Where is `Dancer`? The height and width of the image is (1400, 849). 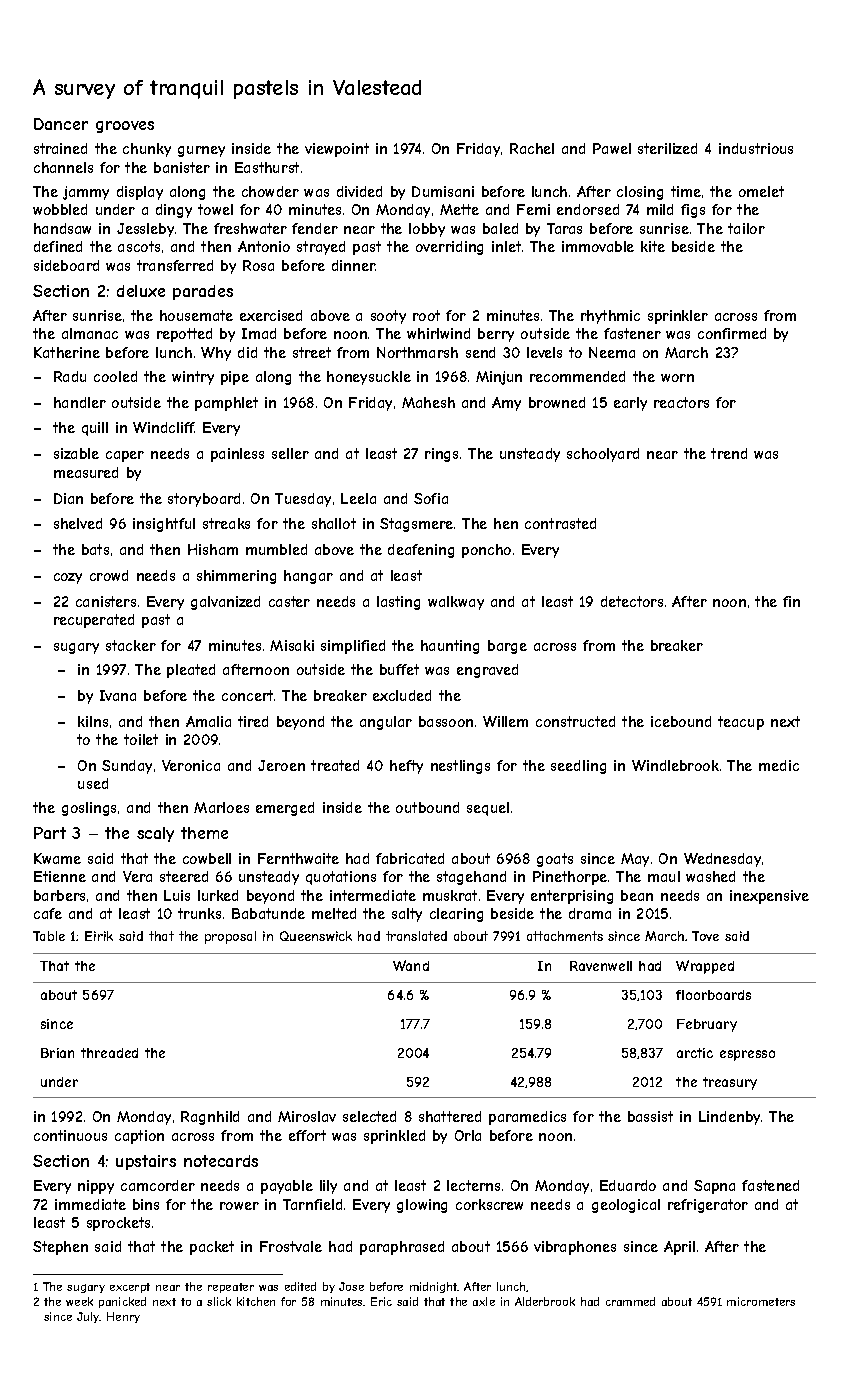 Dancer is located at coordinates (61, 124).
